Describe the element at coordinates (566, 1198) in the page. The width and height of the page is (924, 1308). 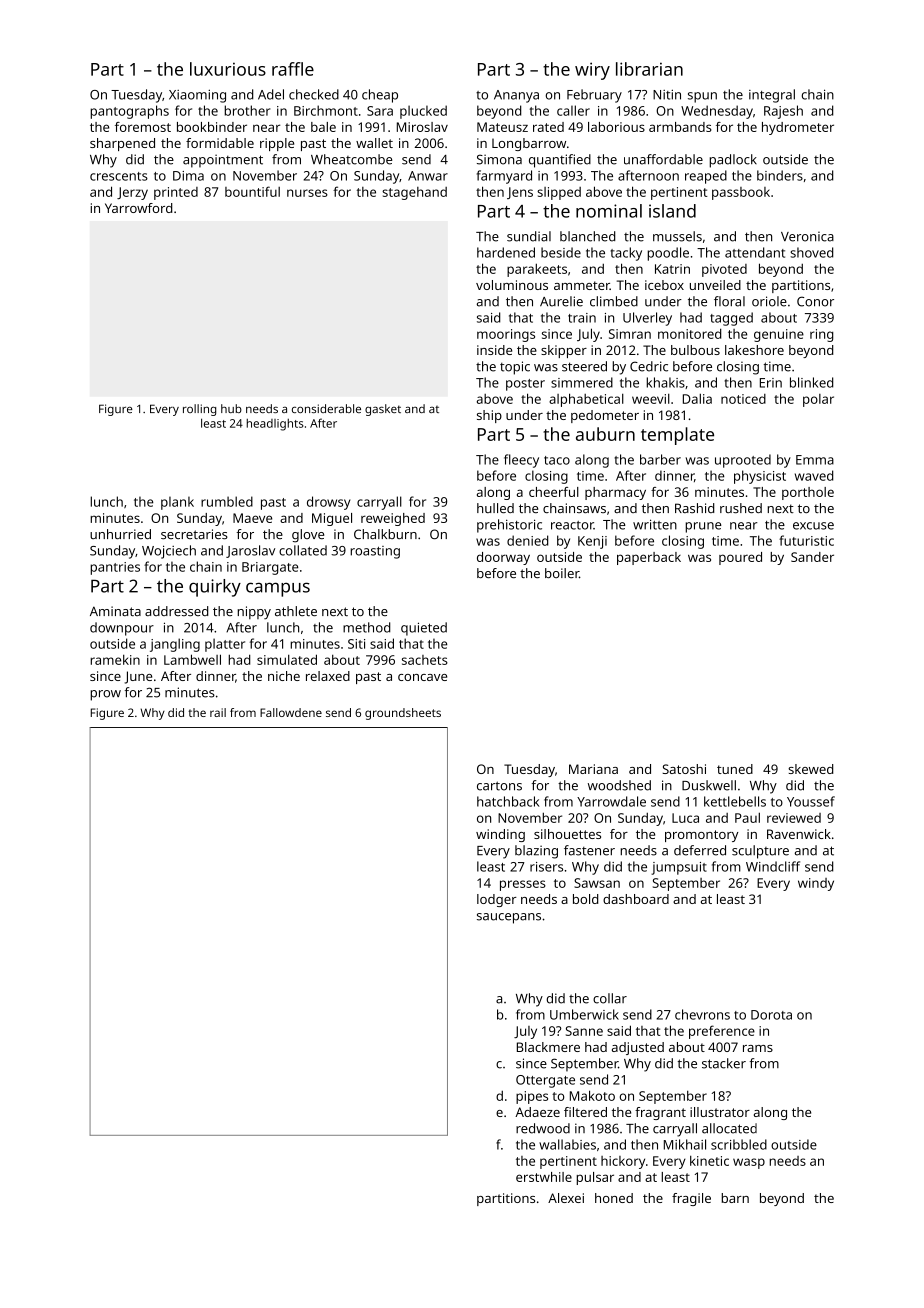
I see `Alexei` at that location.
